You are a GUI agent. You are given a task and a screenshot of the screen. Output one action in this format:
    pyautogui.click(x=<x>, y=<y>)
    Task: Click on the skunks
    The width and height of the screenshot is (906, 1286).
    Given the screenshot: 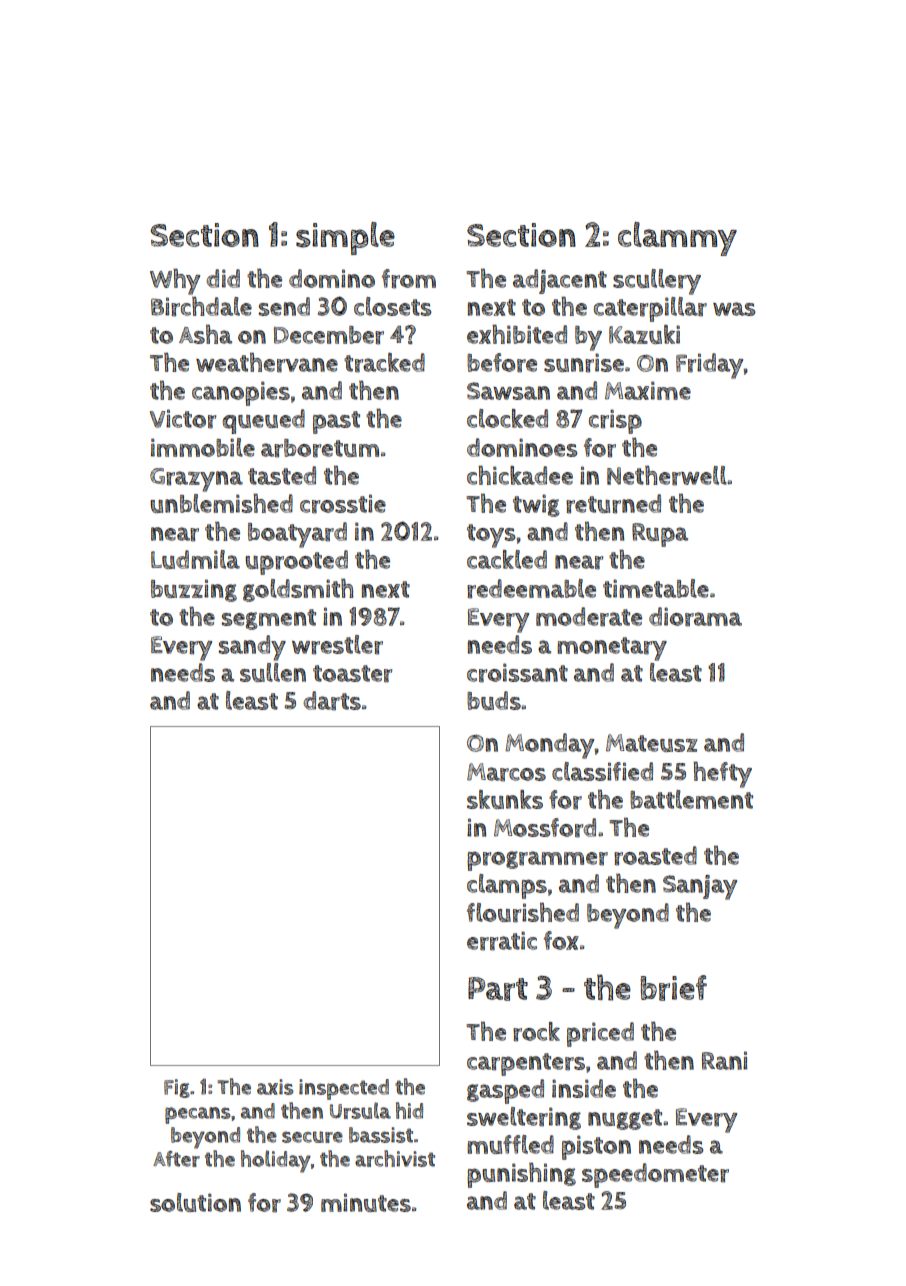 What is the action you would take?
    pyautogui.click(x=505, y=799)
